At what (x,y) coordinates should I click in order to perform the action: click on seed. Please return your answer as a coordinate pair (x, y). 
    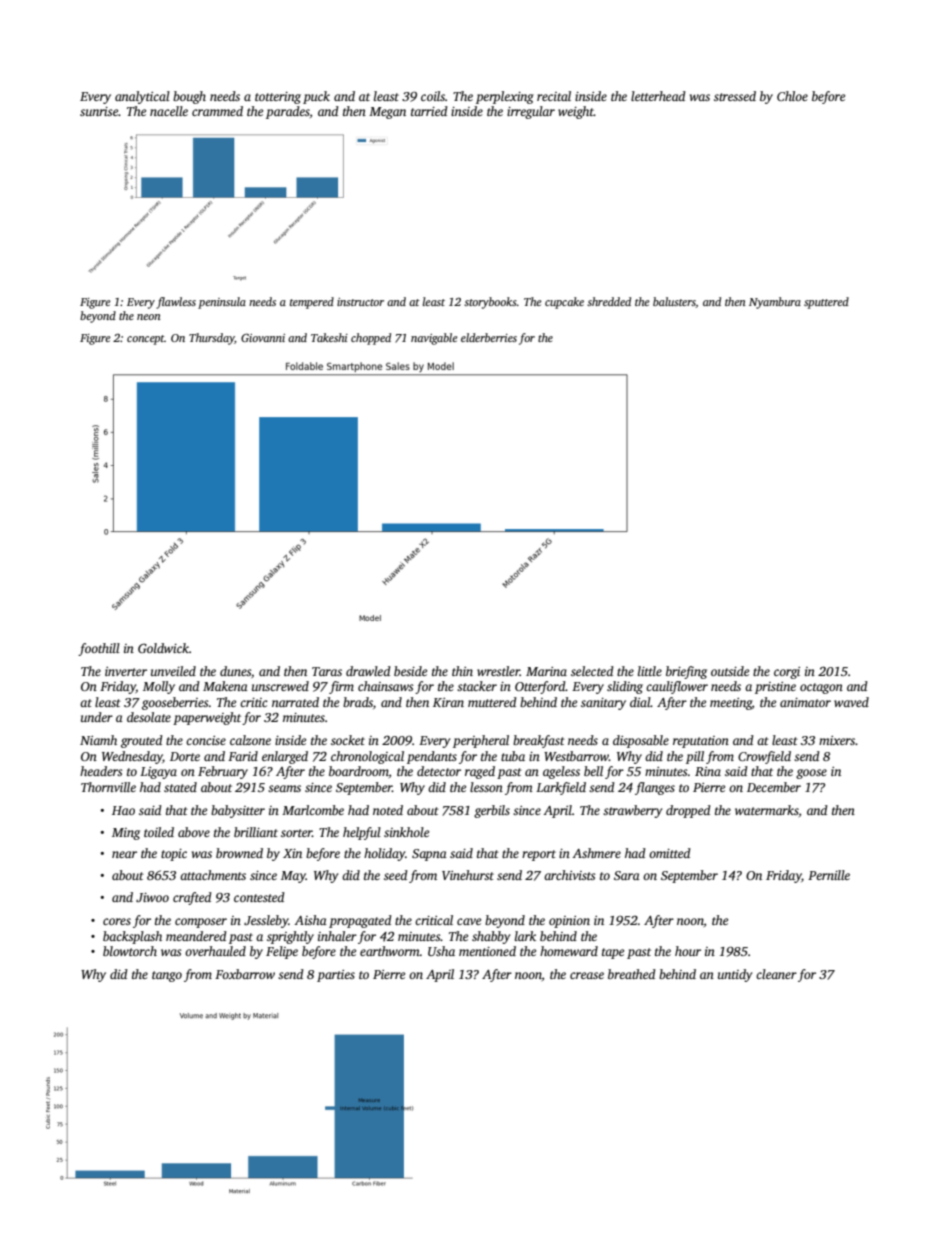
    Looking at the image, I should click on (396, 875).
